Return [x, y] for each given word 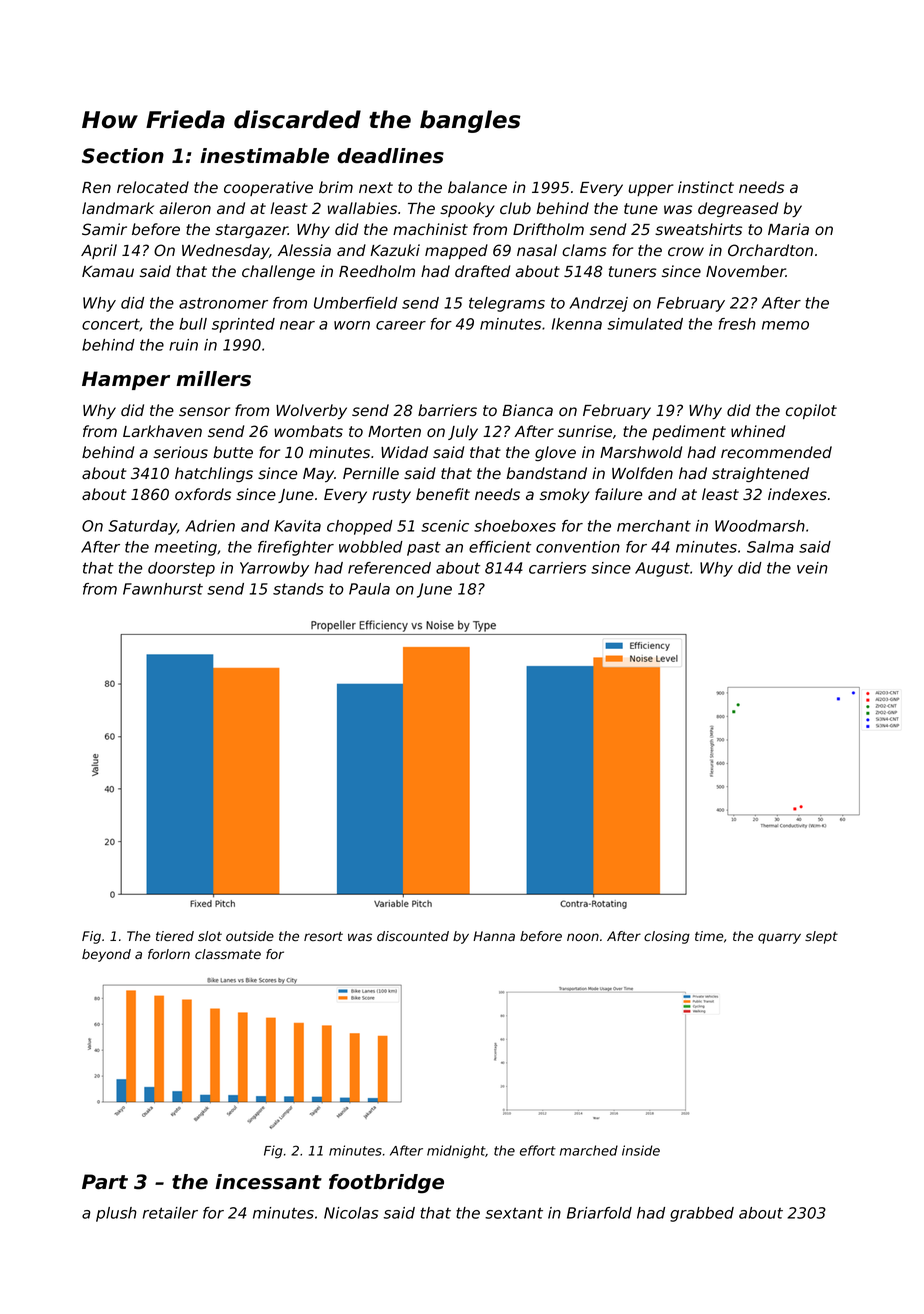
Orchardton [770, 250]
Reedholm [377, 271]
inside [641, 1150]
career [401, 325]
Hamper [126, 380]
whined [758, 431]
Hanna [494, 936]
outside [250, 936]
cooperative [268, 188]
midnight [456, 1152]
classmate [228, 954]
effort [538, 1150]
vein [812, 568]
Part [105, 1182]
